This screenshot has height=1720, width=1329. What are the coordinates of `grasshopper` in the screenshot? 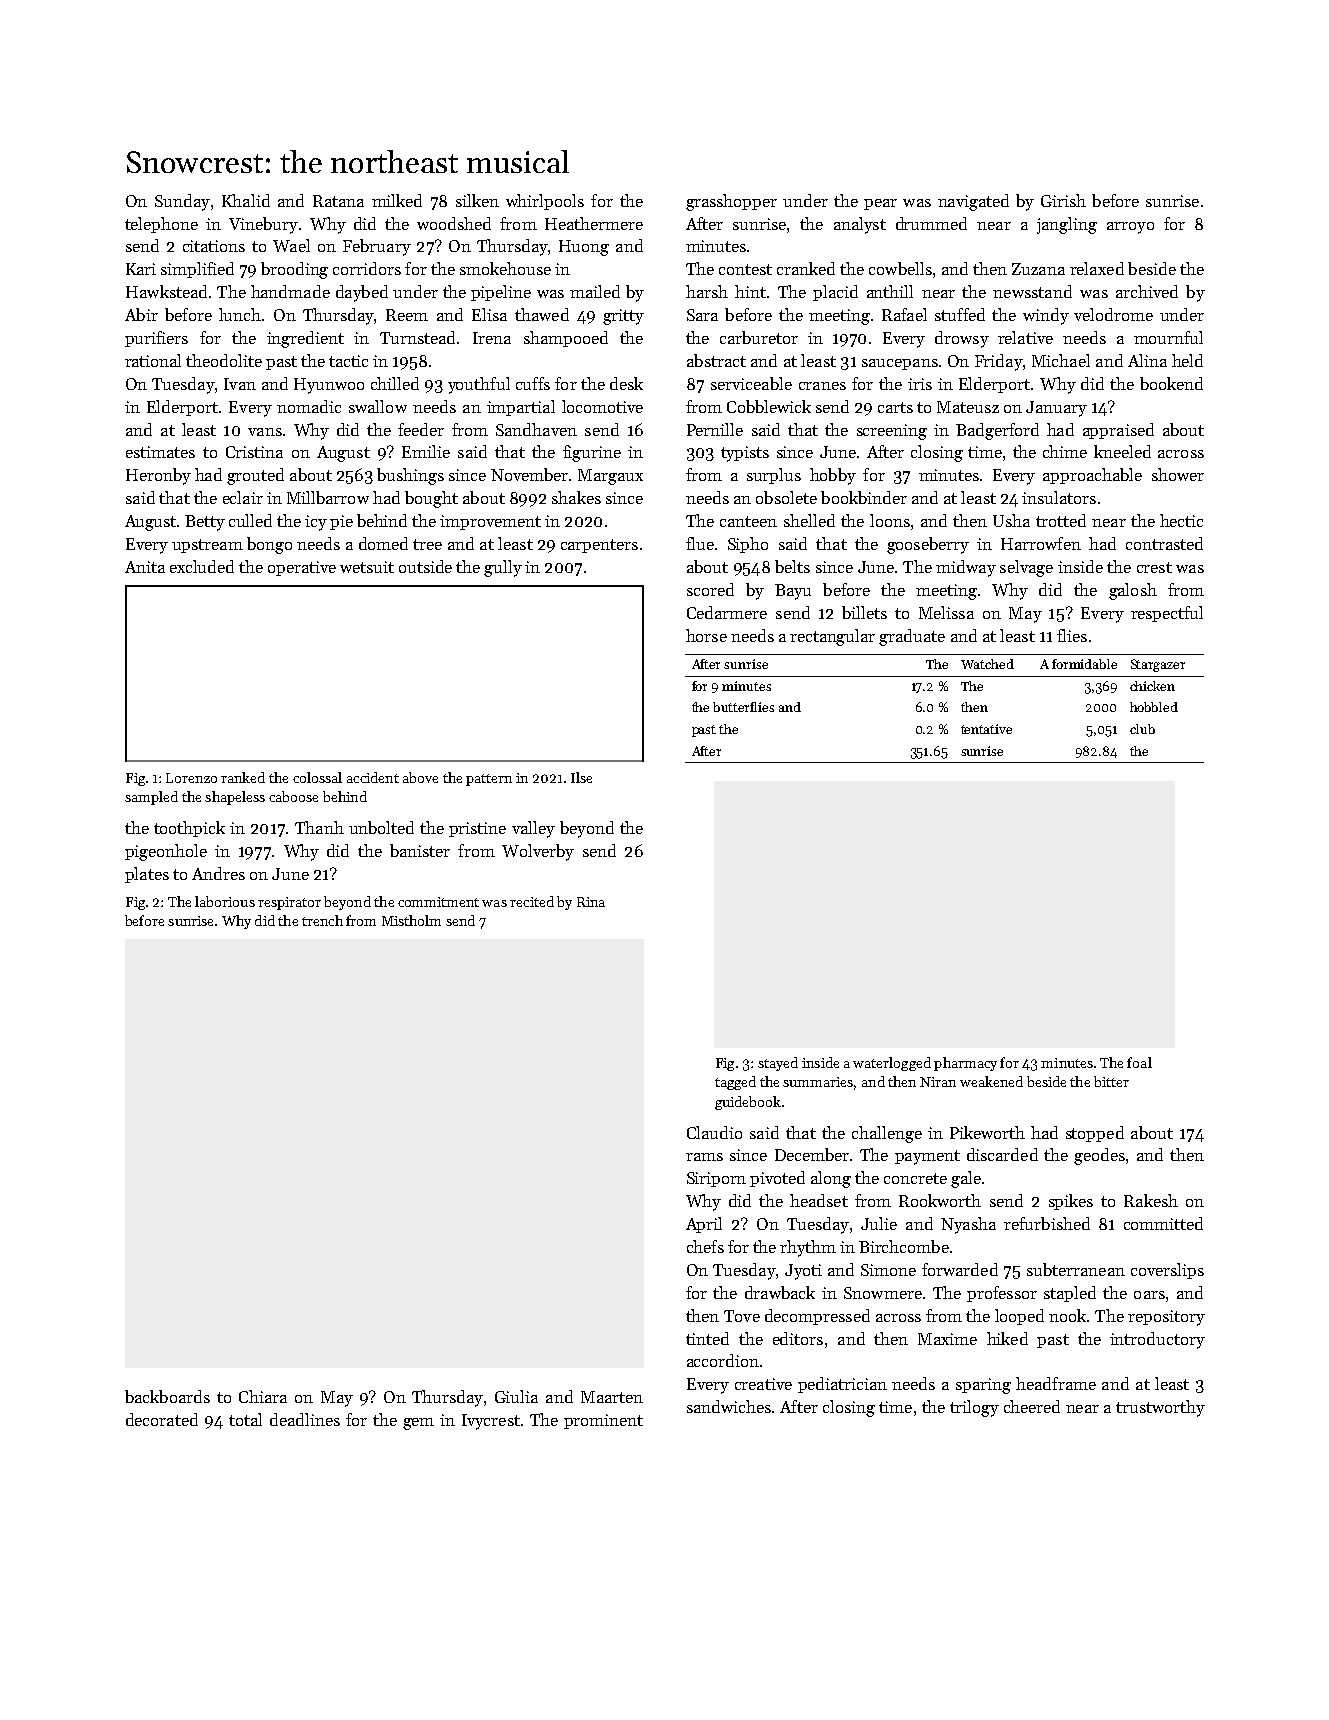 It's located at (731, 202).
